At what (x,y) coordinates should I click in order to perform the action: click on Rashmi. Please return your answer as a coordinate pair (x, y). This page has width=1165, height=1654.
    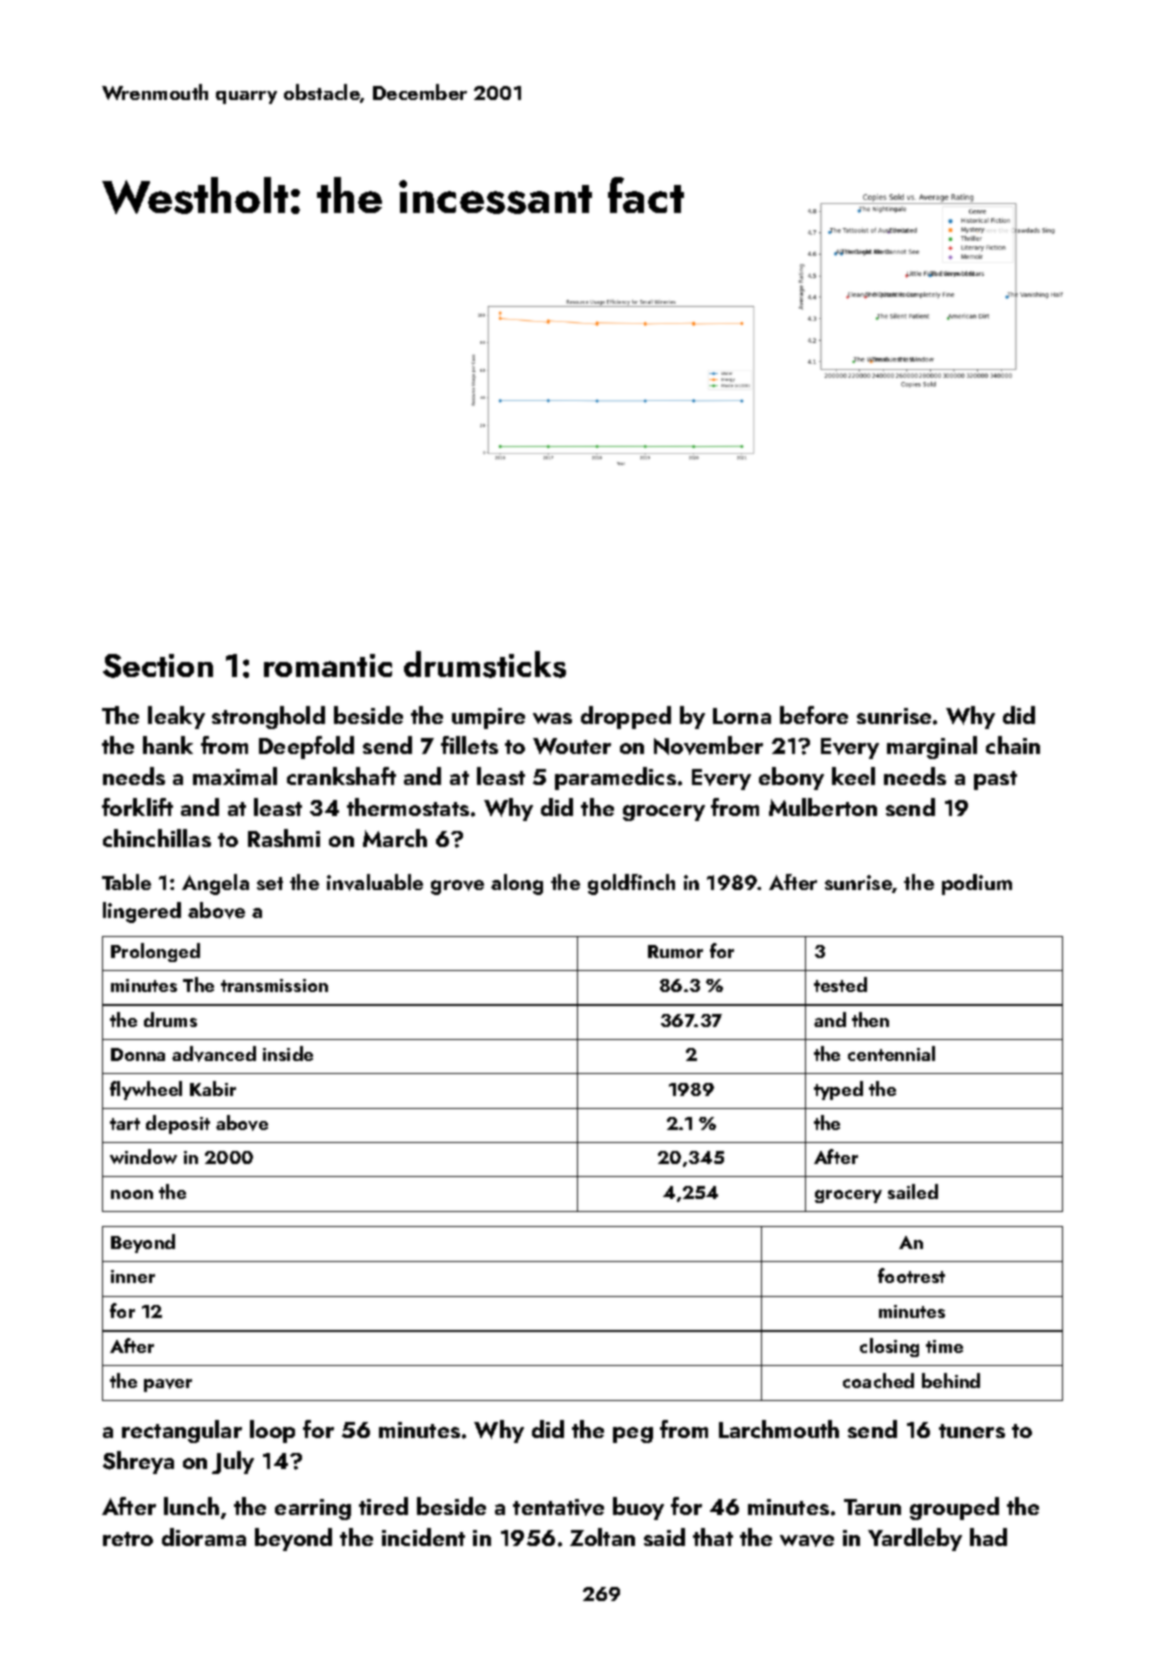
    Looking at the image, I should click on (284, 838).
